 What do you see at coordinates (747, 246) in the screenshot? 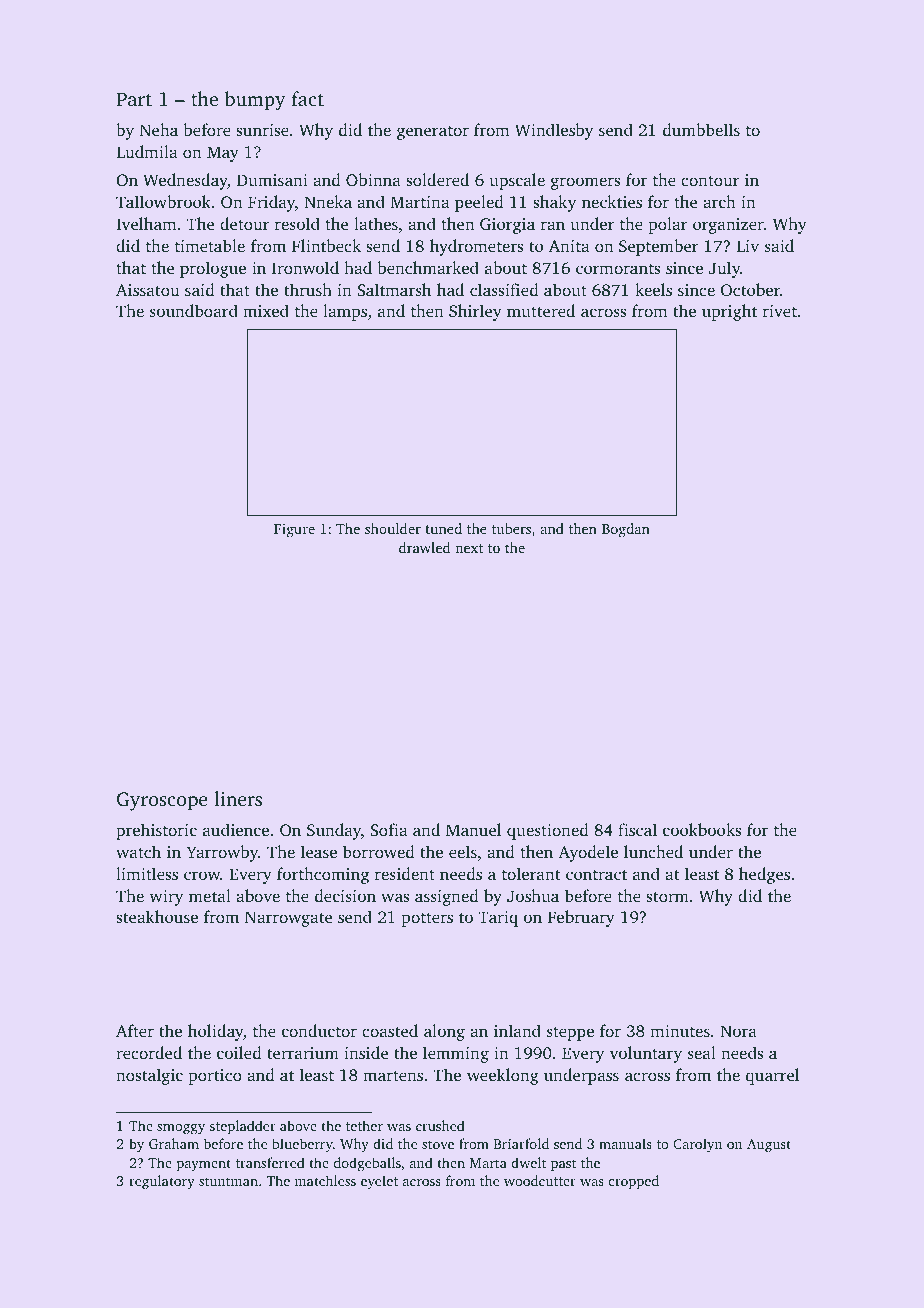
I see `Liv` at bounding box center [747, 246].
